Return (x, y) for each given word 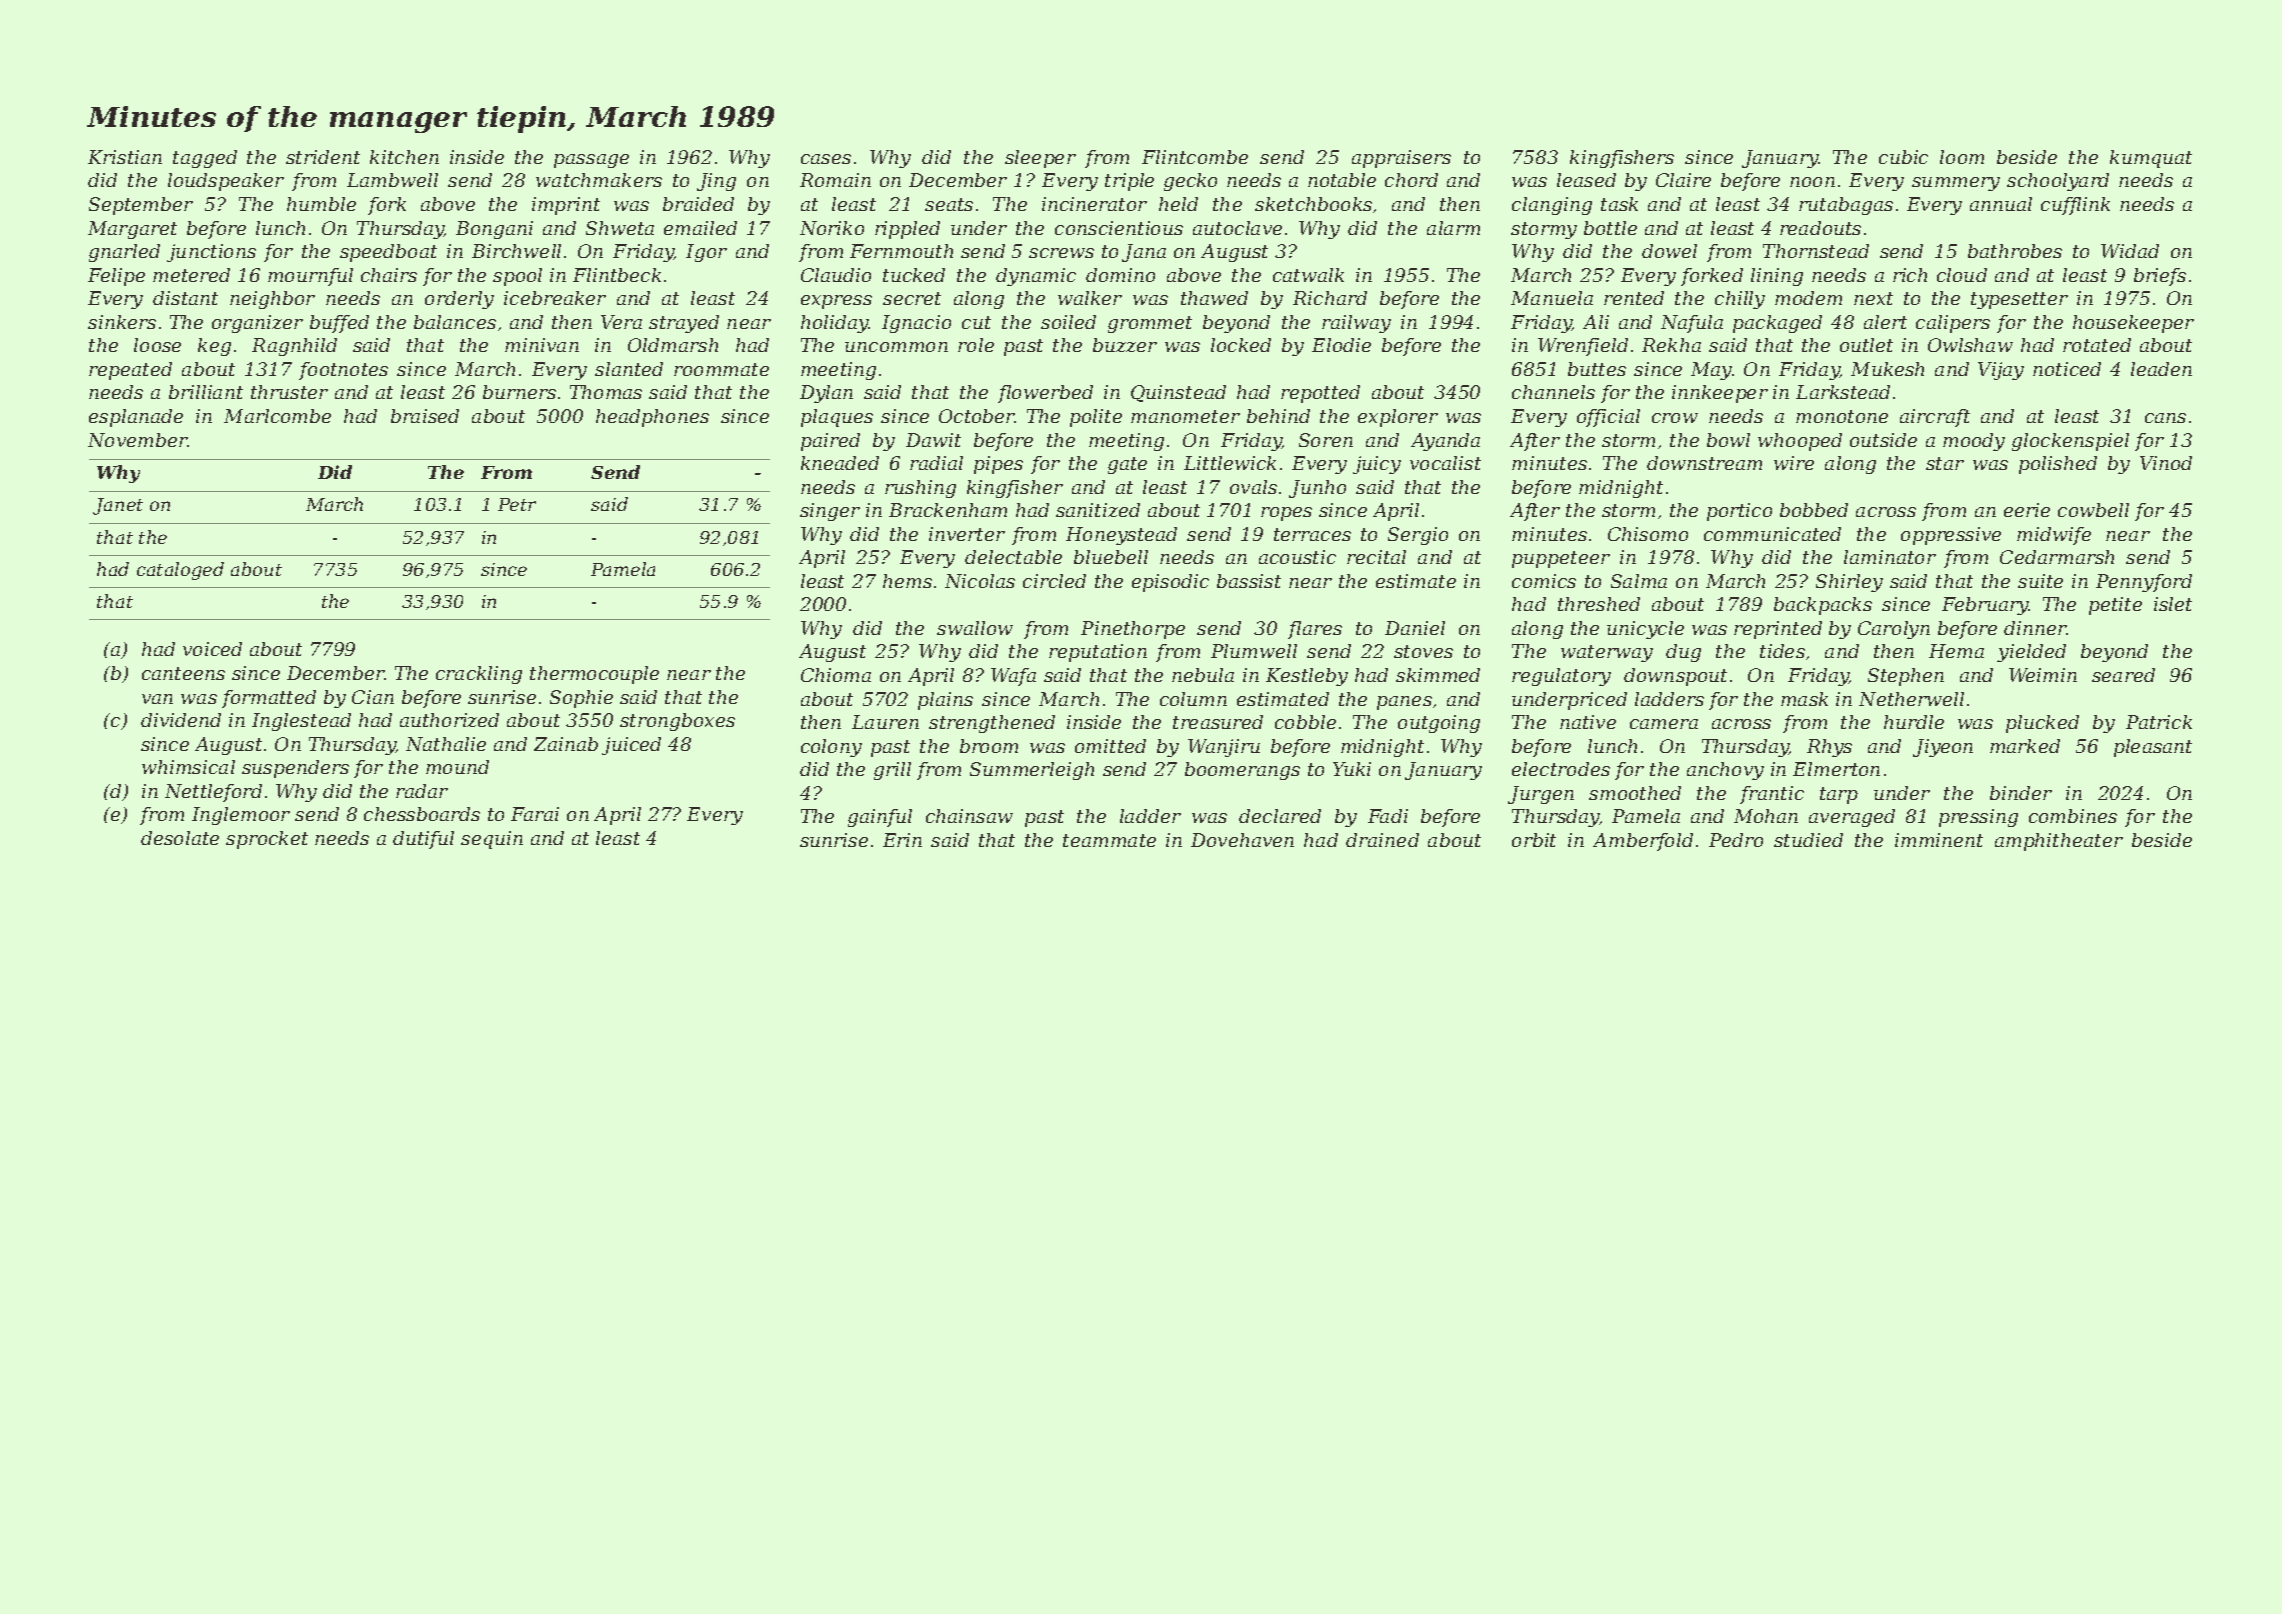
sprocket (267, 840)
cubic (1903, 157)
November (138, 440)
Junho (1317, 489)
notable (1342, 180)
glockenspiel (2070, 442)
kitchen (404, 157)
